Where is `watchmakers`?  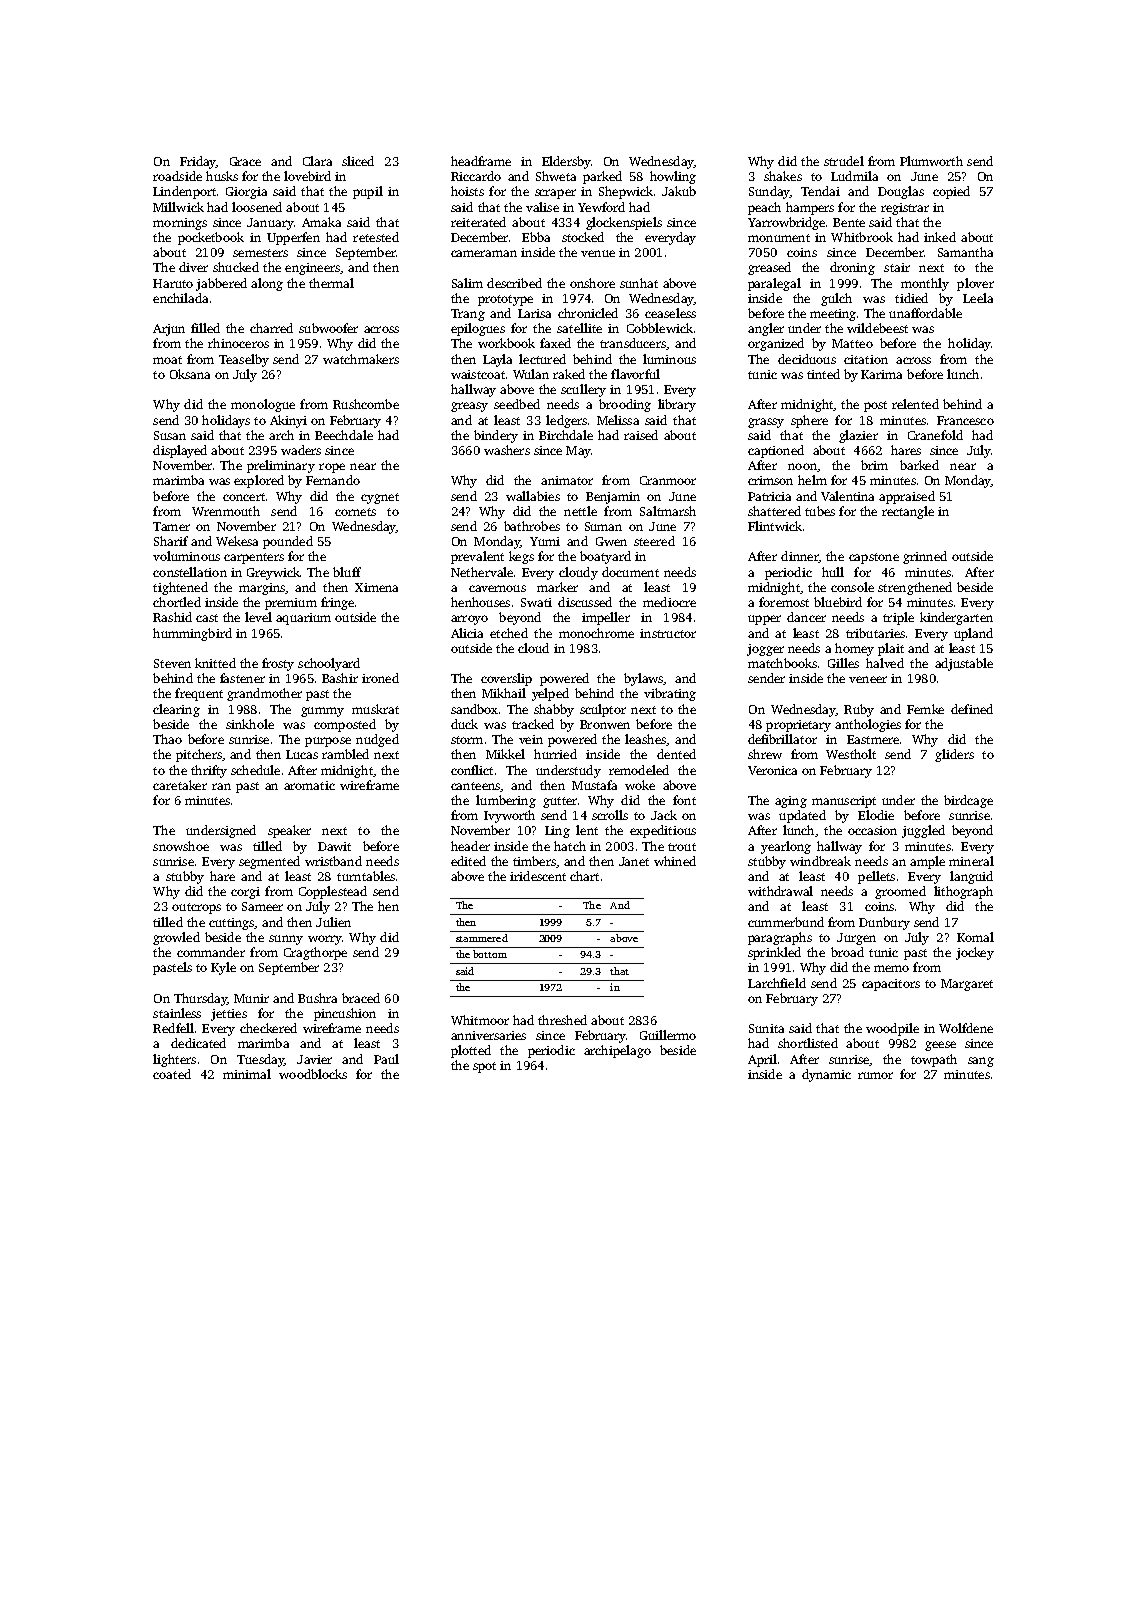
watchmakers is located at coordinates (361, 359).
